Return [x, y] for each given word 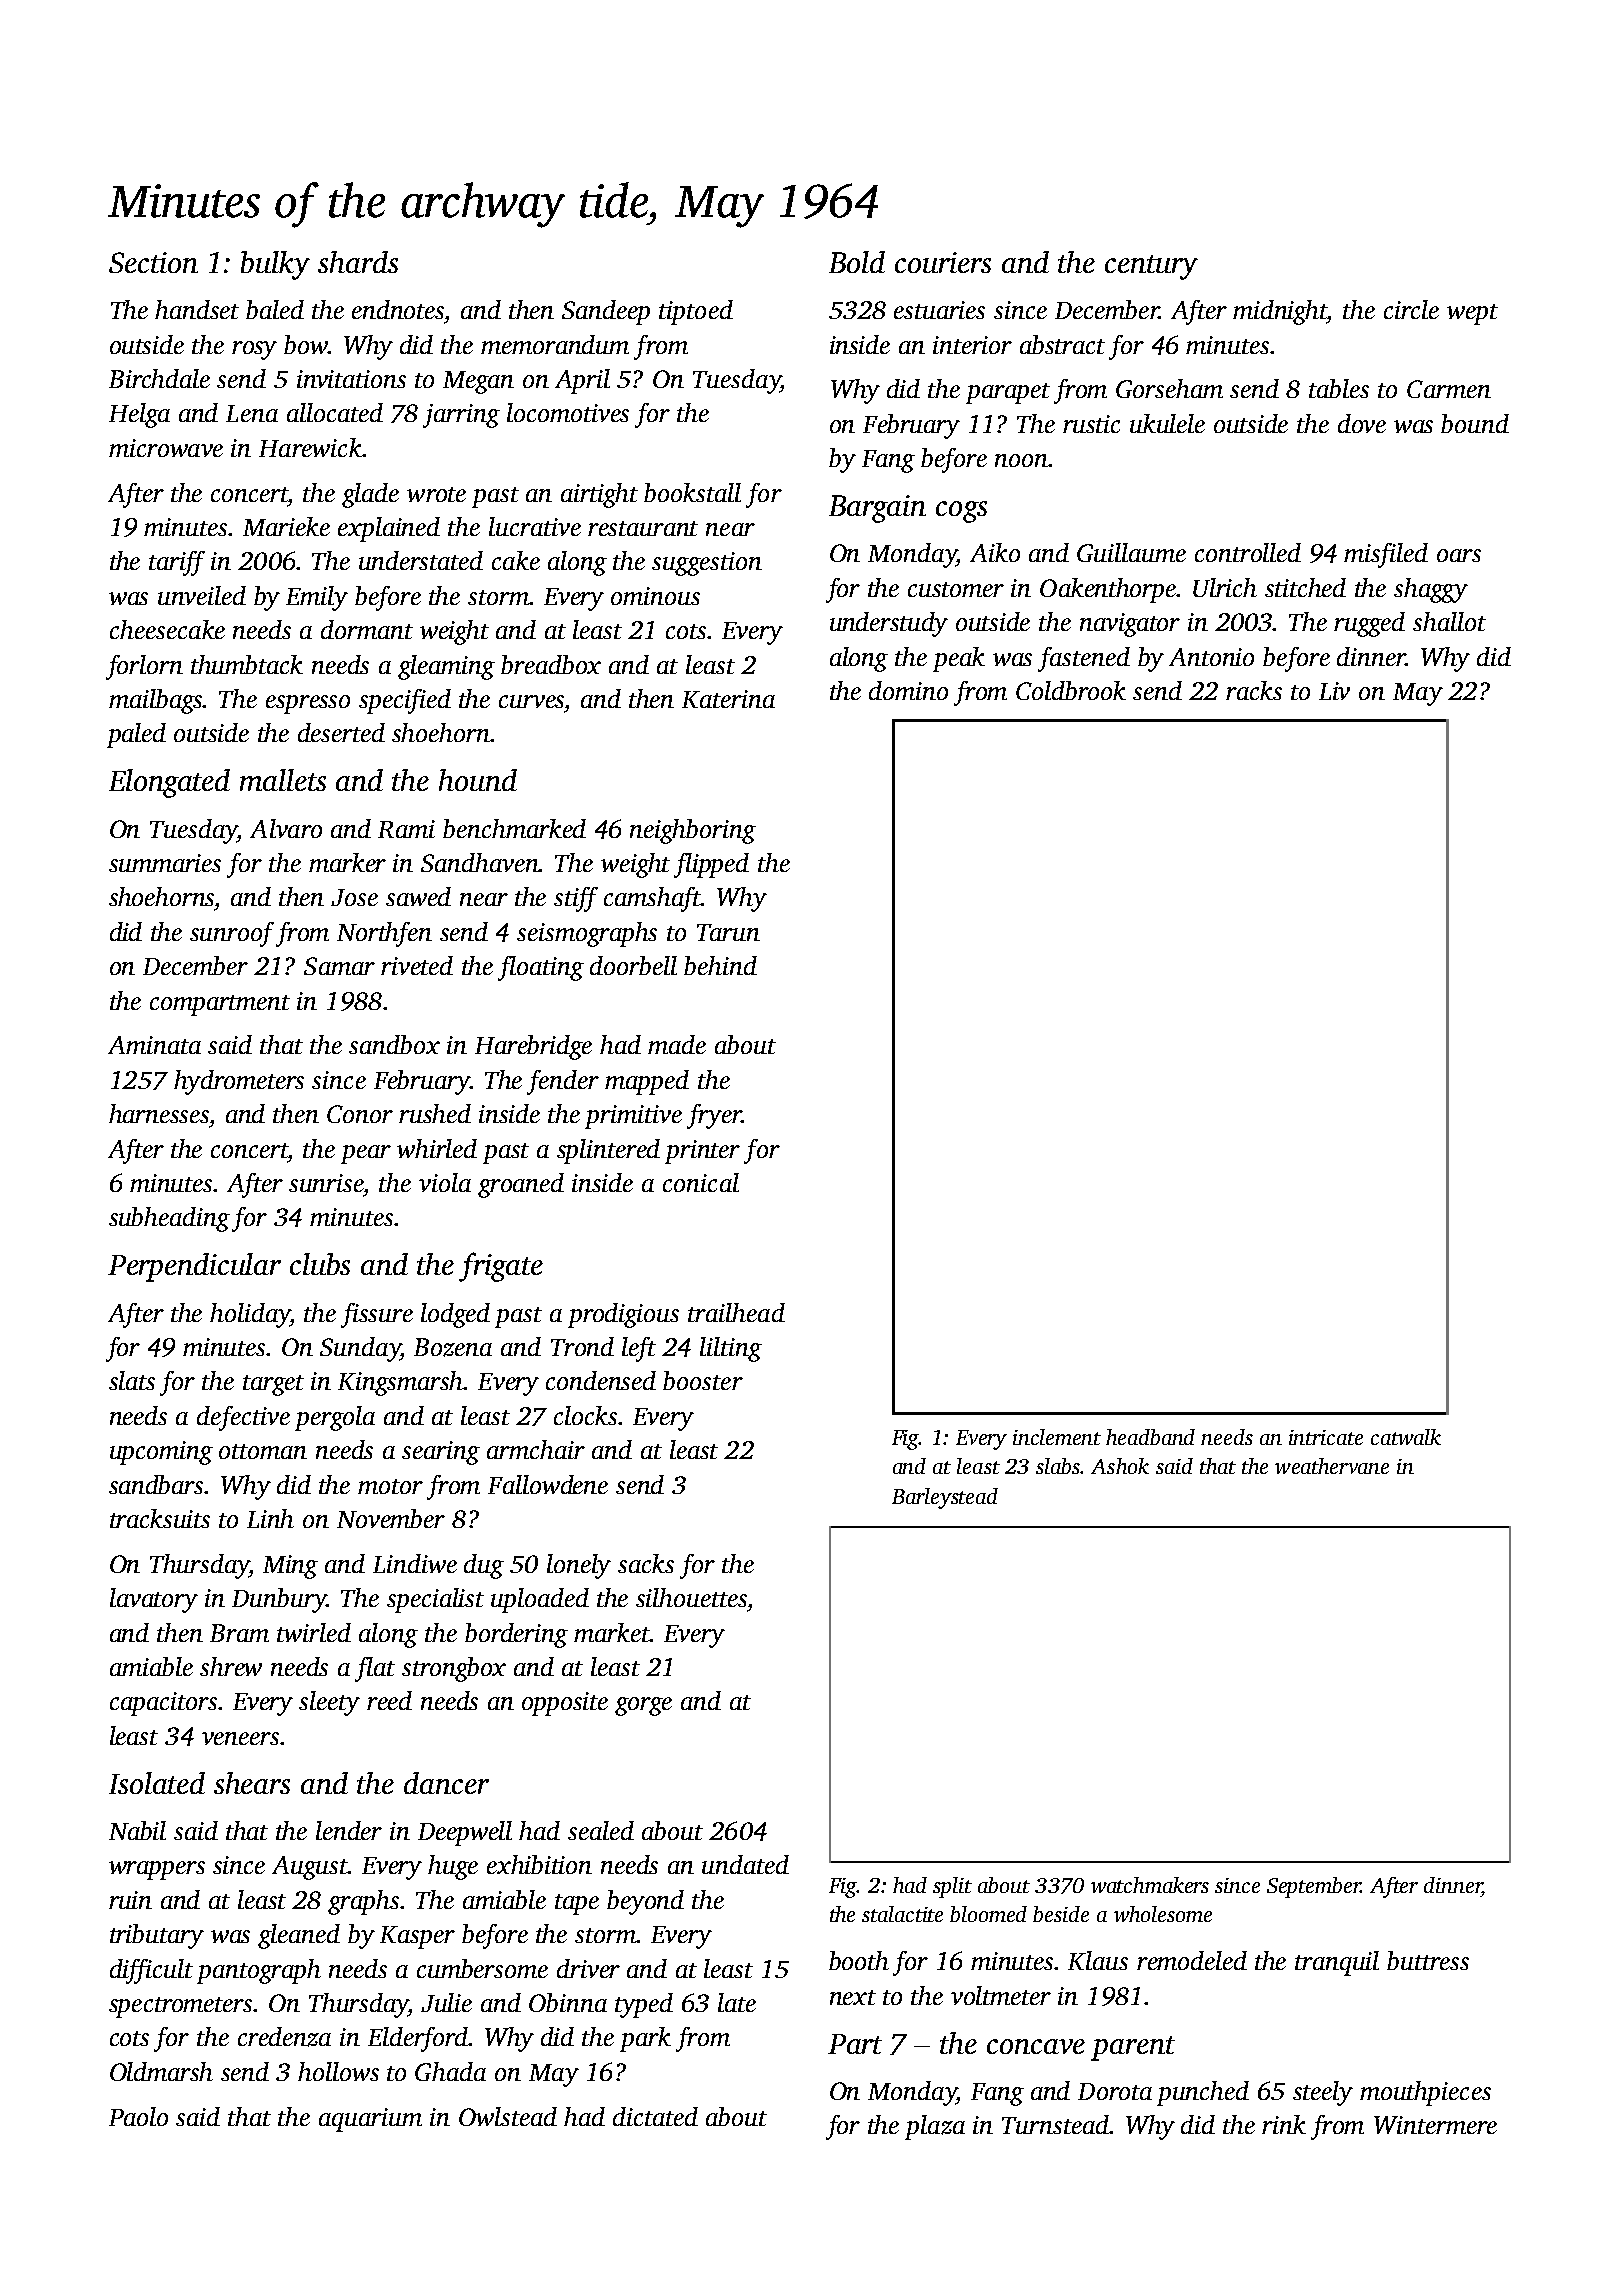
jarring [461, 416]
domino [908, 690]
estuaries [939, 310]
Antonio [1211, 657]
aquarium [370, 2120]
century [1151, 267]
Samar [339, 966]
